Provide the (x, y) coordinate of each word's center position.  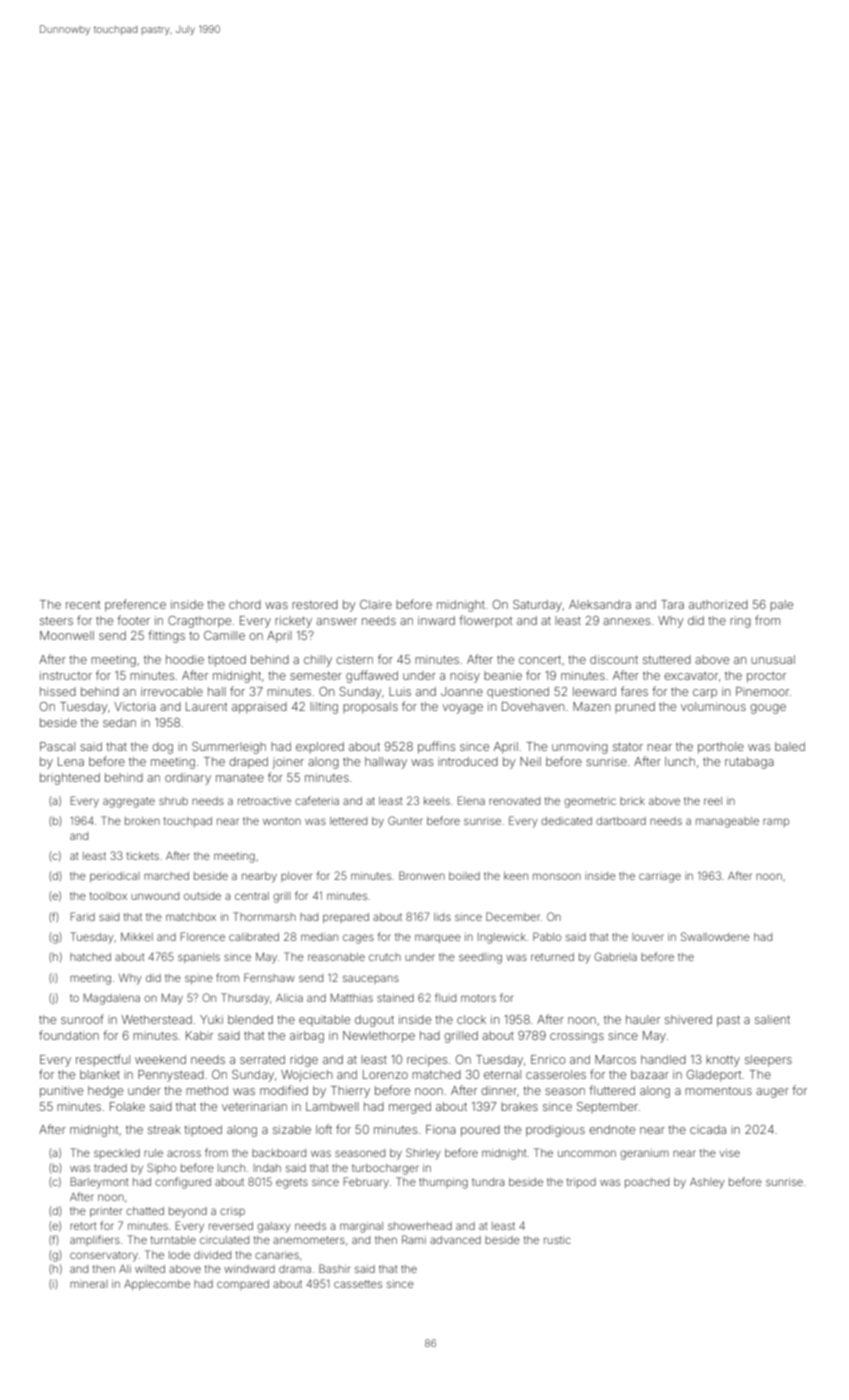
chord (245, 604)
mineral (89, 1284)
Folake (127, 1106)
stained (395, 998)
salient (772, 1019)
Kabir (199, 1035)
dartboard (621, 821)
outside (202, 896)
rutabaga (749, 763)
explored (320, 747)
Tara (672, 604)
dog (162, 748)
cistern (354, 659)
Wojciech (307, 1076)
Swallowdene (715, 936)
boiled (464, 876)
